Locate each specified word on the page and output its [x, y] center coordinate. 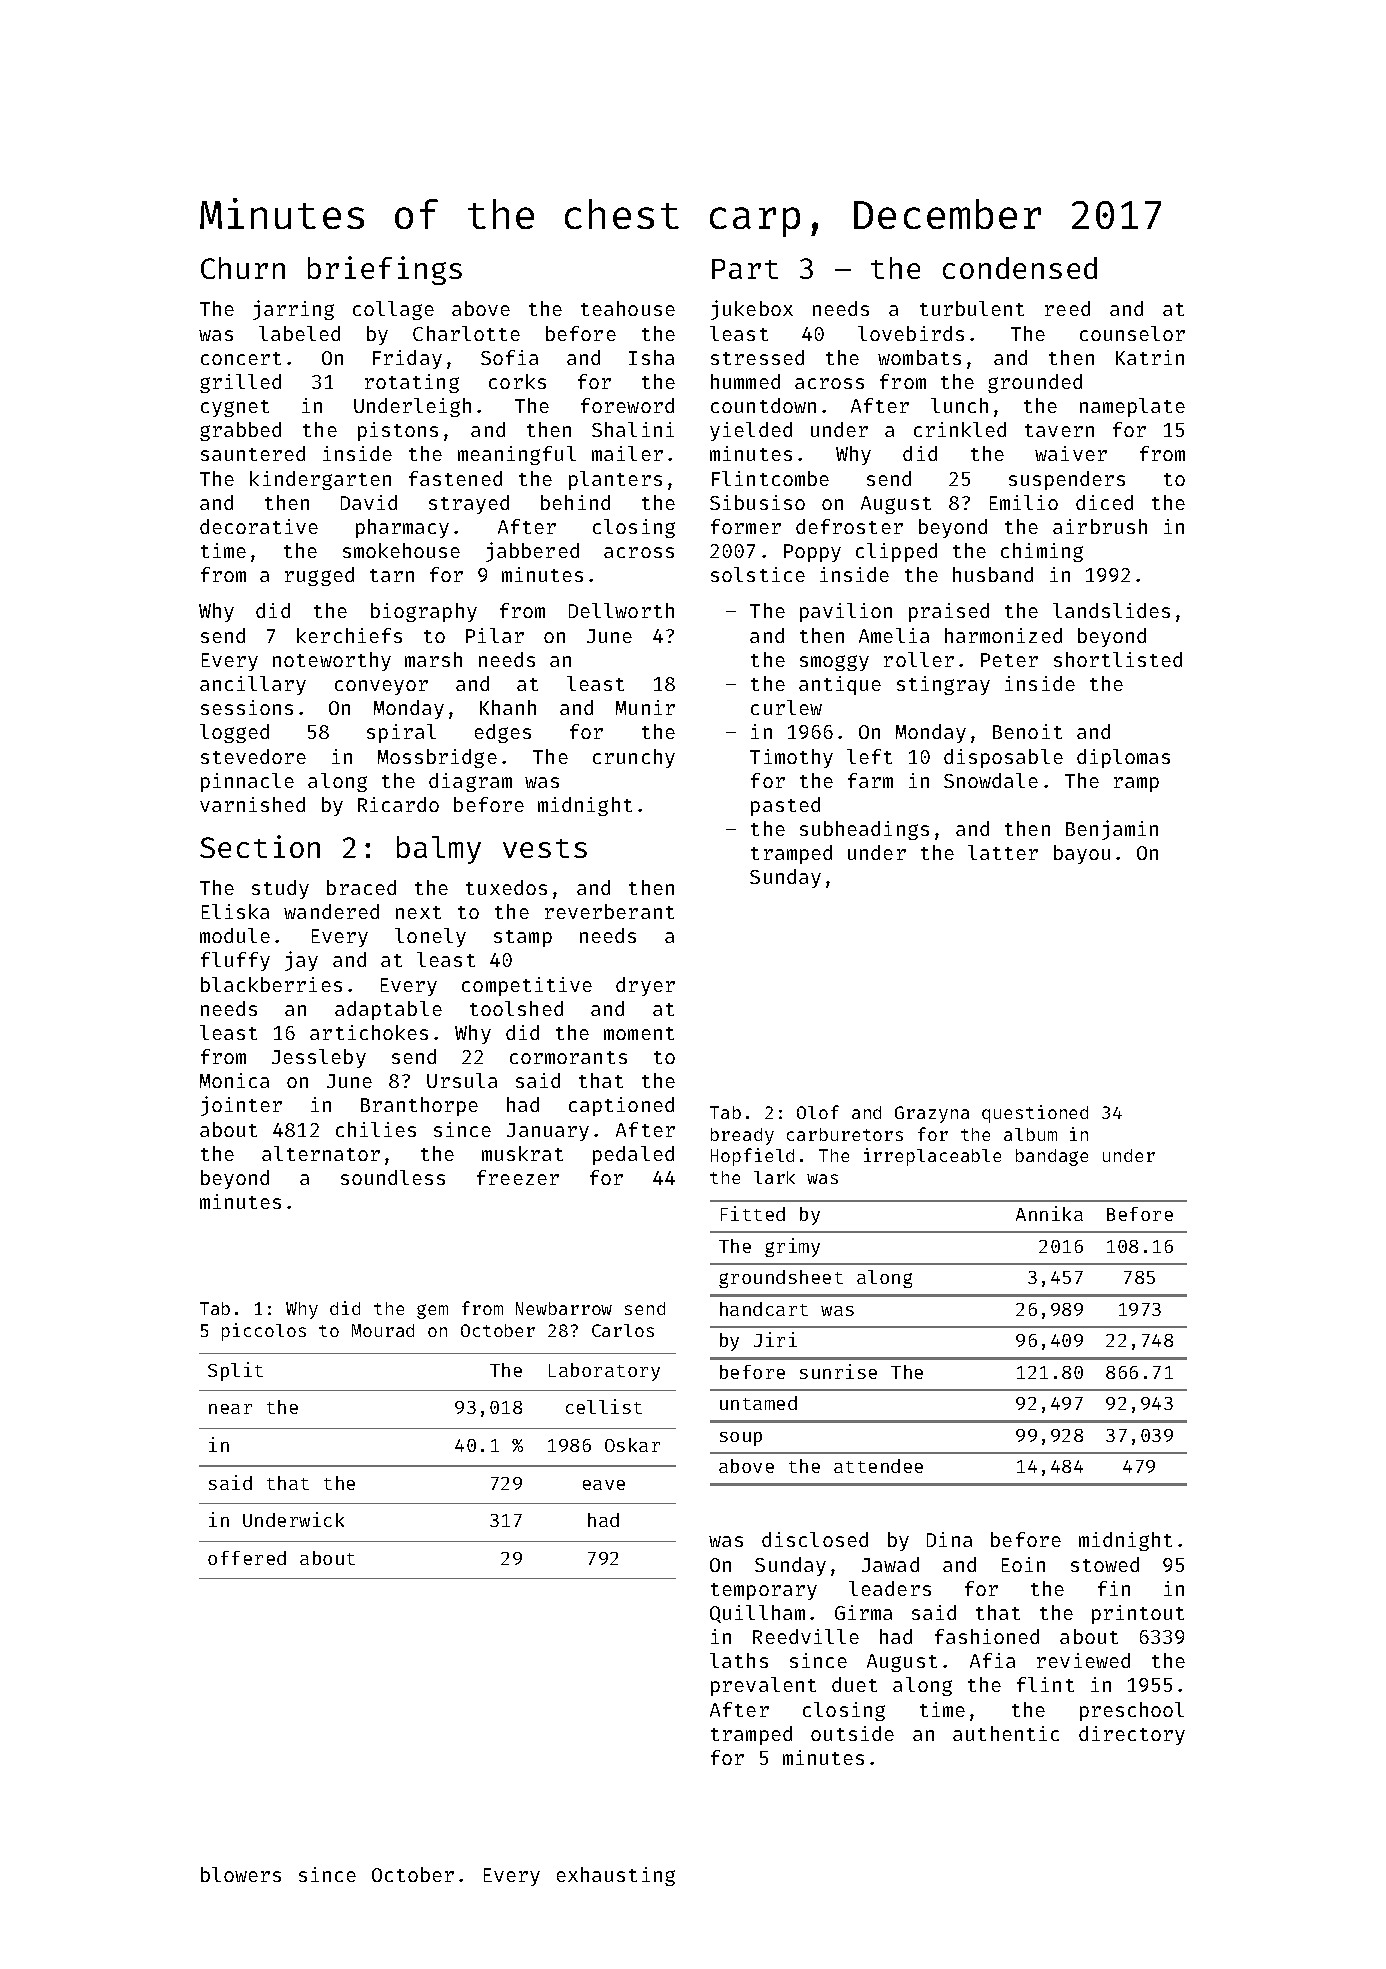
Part [745, 269]
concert [241, 358]
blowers [241, 1874]
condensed [1020, 268]
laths [739, 1660]
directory [1132, 1735]
